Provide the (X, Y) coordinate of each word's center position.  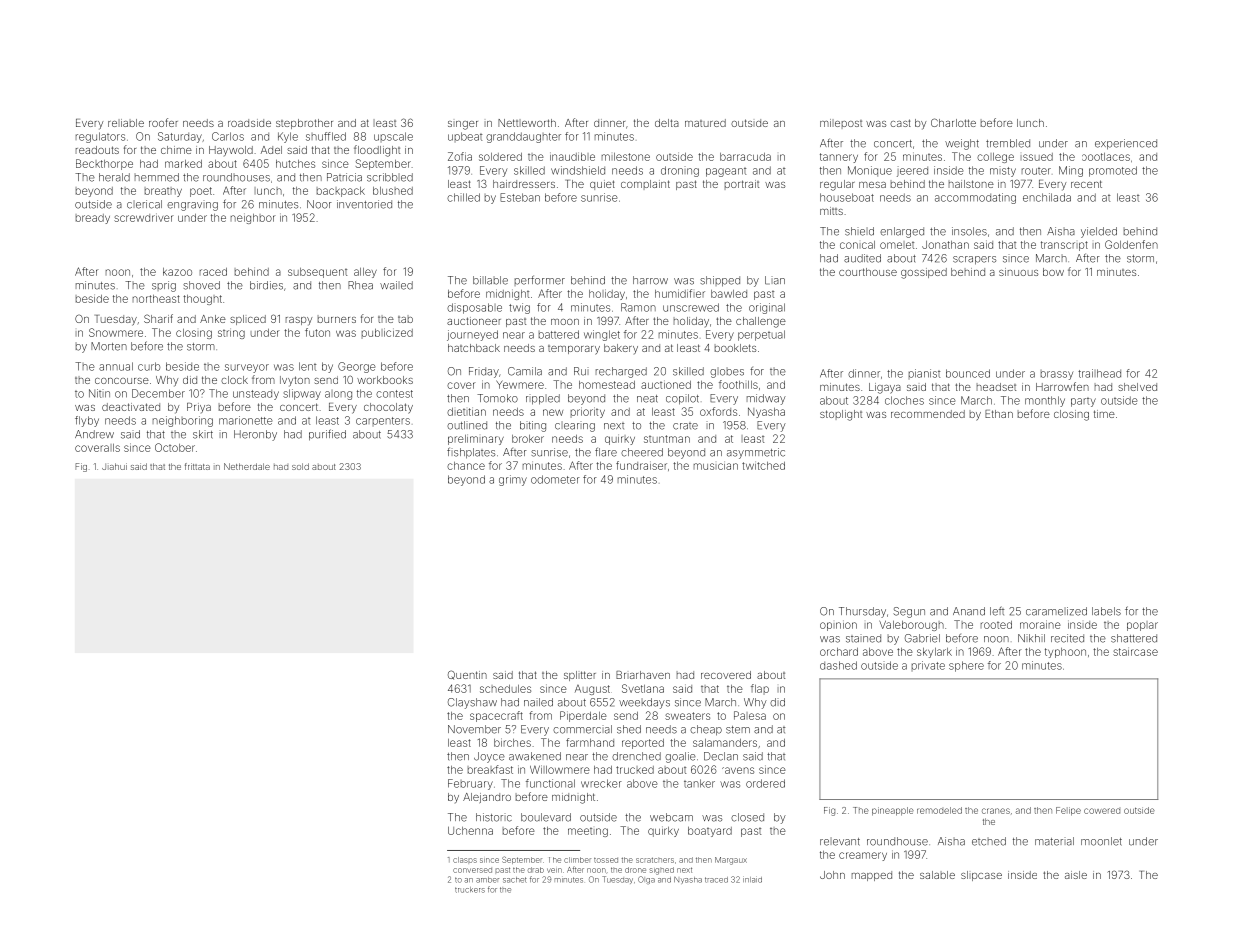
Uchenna (470, 831)
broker (528, 439)
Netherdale (247, 466)
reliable (126, 123)
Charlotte (953, 122)
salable (937, 875)
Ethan (999, 414)
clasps (465, 860)
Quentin (467, 675)
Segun (909, 612)
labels (1106, 611)
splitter (580, 676)
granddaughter (523, 137)
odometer (555, 479)
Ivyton (295, 381)
